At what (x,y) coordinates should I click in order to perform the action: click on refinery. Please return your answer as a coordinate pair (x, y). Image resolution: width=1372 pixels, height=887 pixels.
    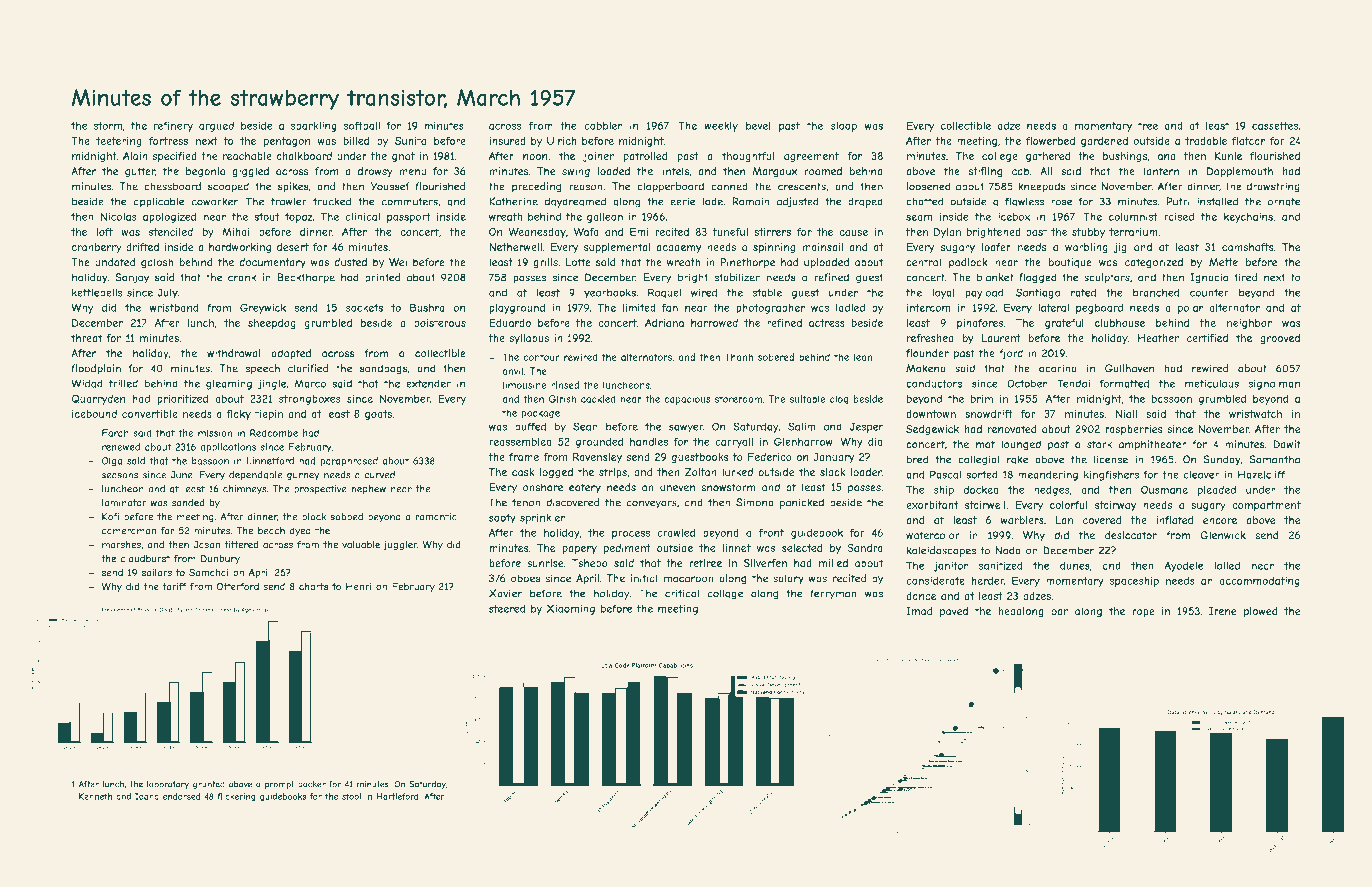
    Looking at the image, I should click on (173, 127).
